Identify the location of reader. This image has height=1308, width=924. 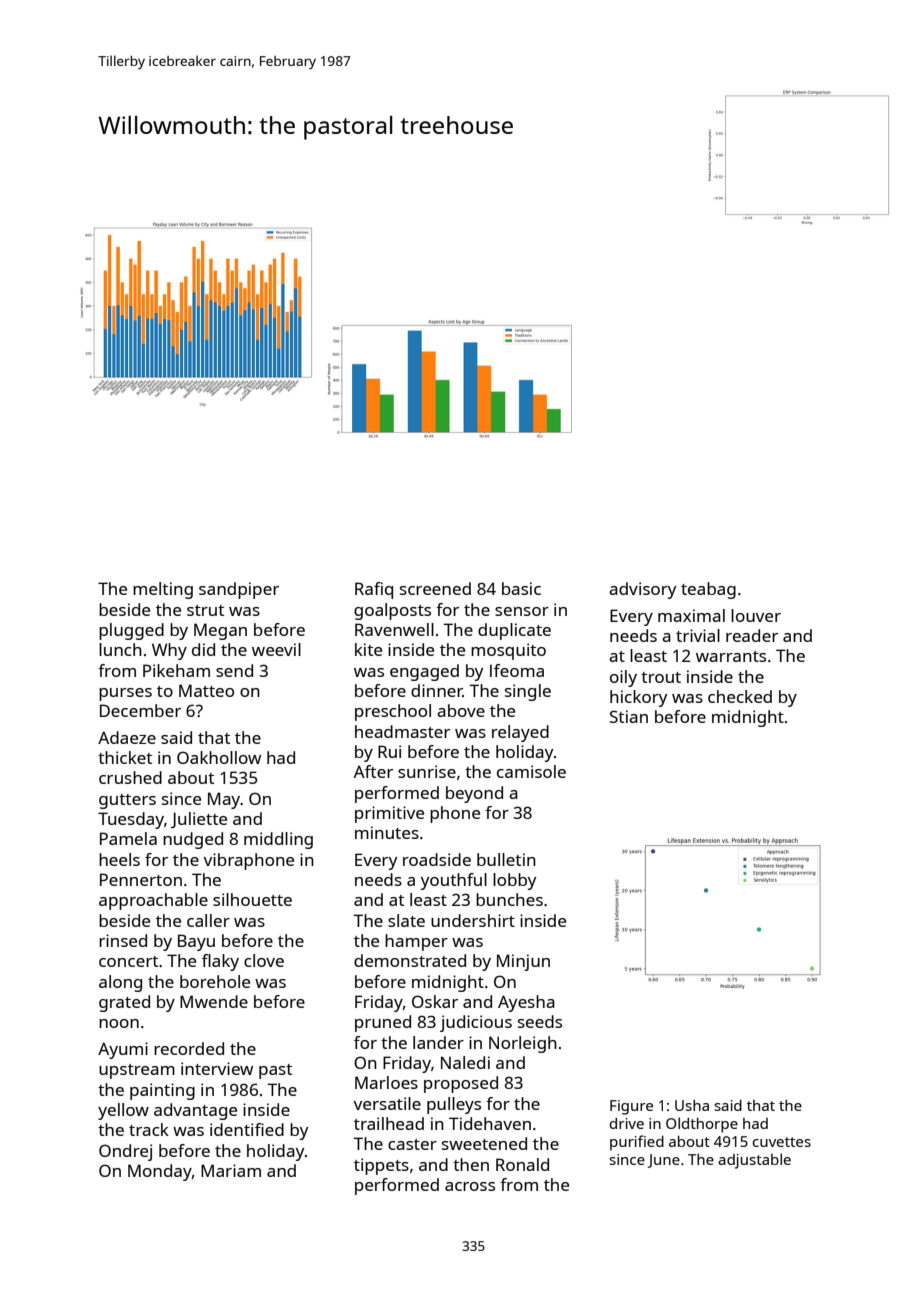
(752, 635).
